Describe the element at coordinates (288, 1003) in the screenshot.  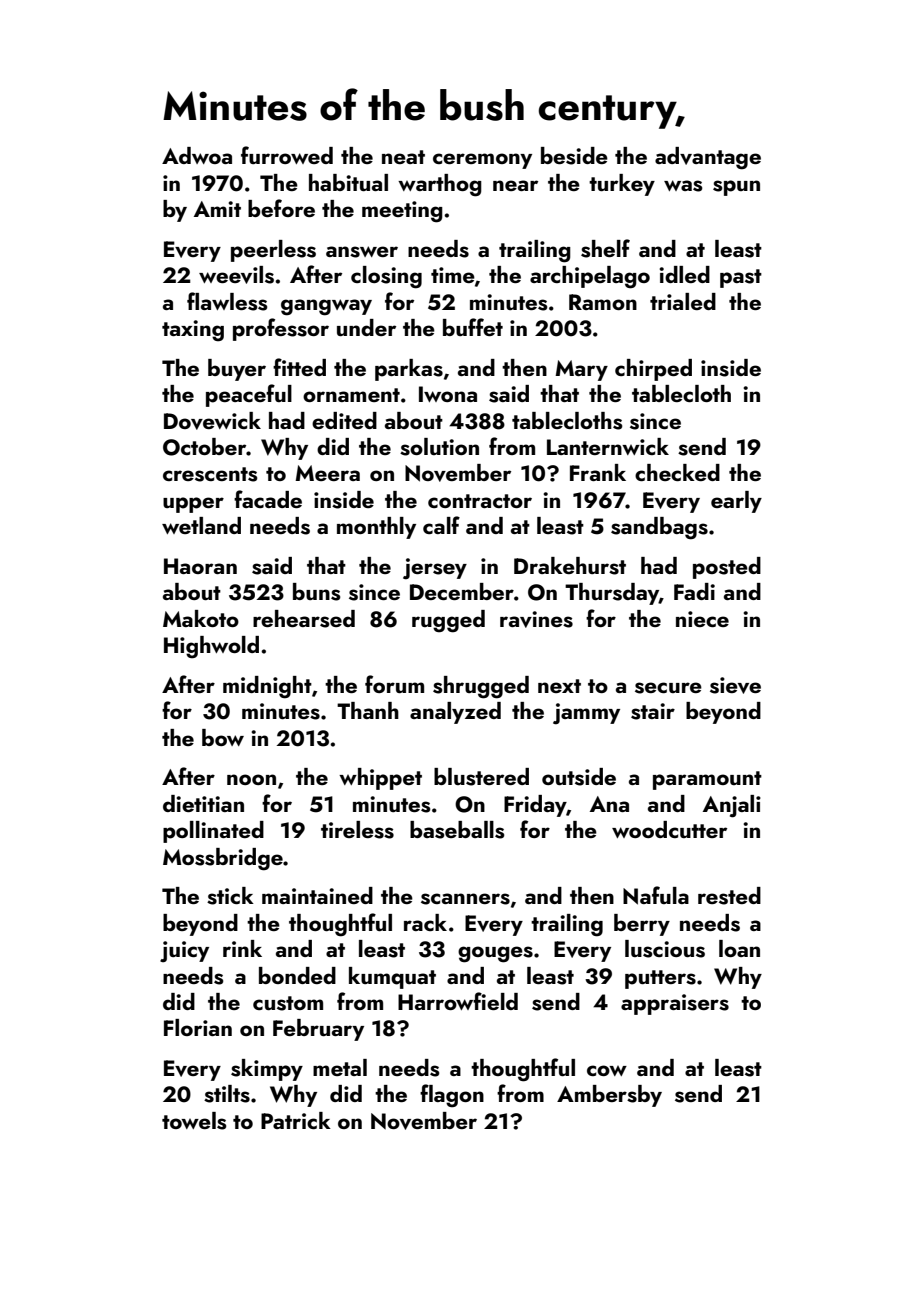
I see `custom` at that location.
